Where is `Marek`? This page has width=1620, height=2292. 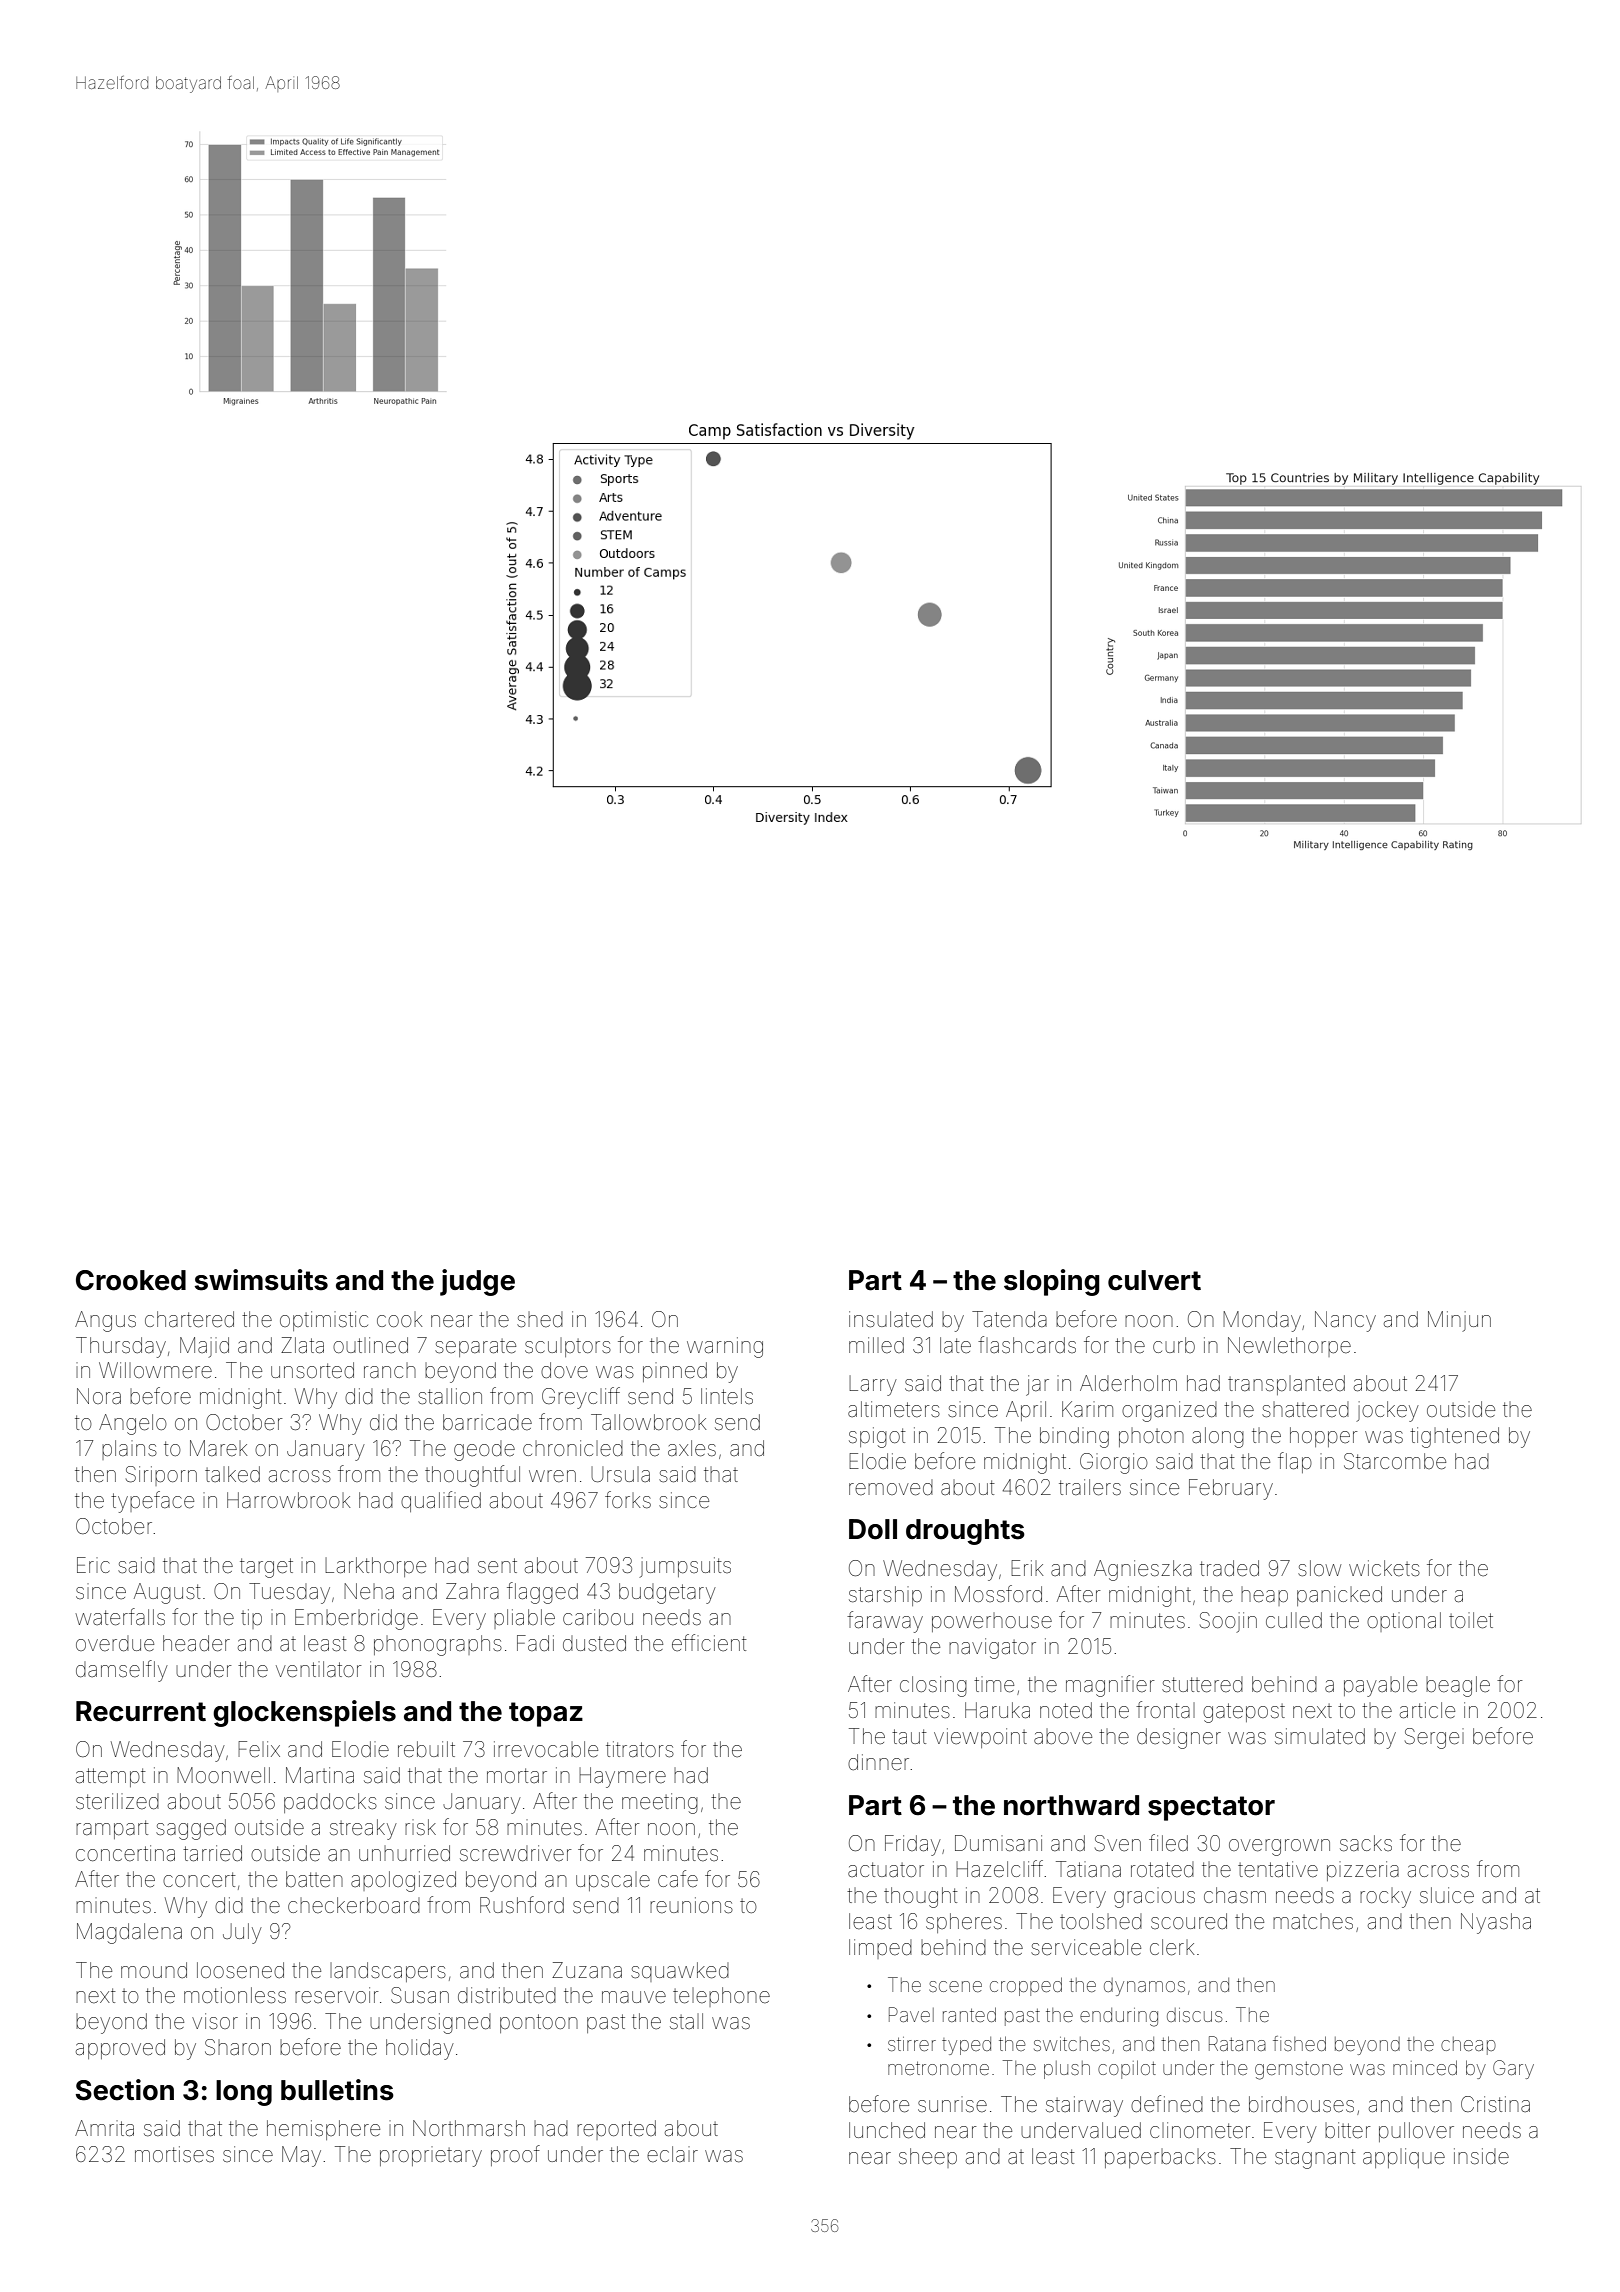 Marek is located at coordinates (218, 1448).
